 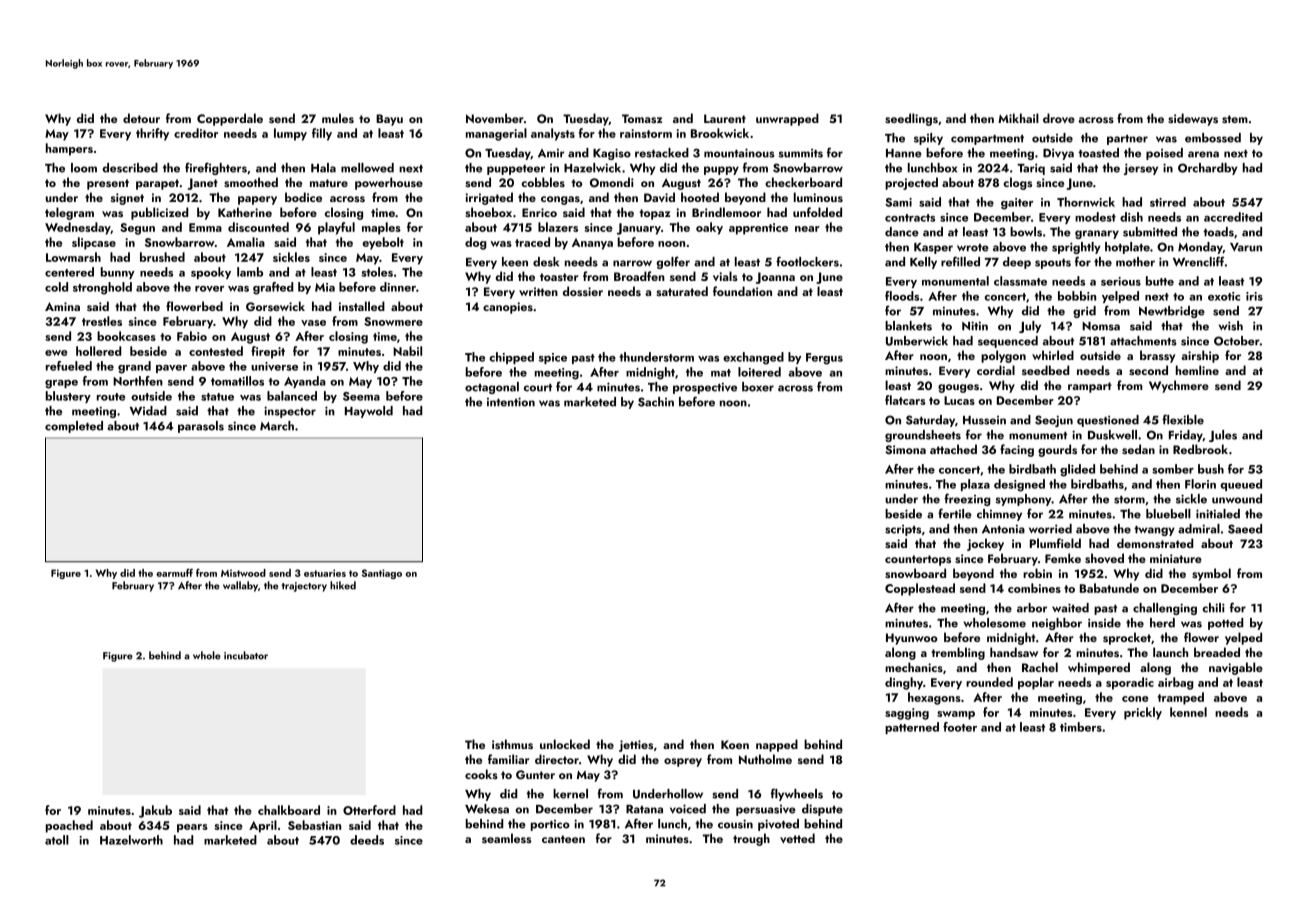 What do you see at coordinates (1059, 118) in the page?
I see `drove` at bounding box center [1059, 118].
